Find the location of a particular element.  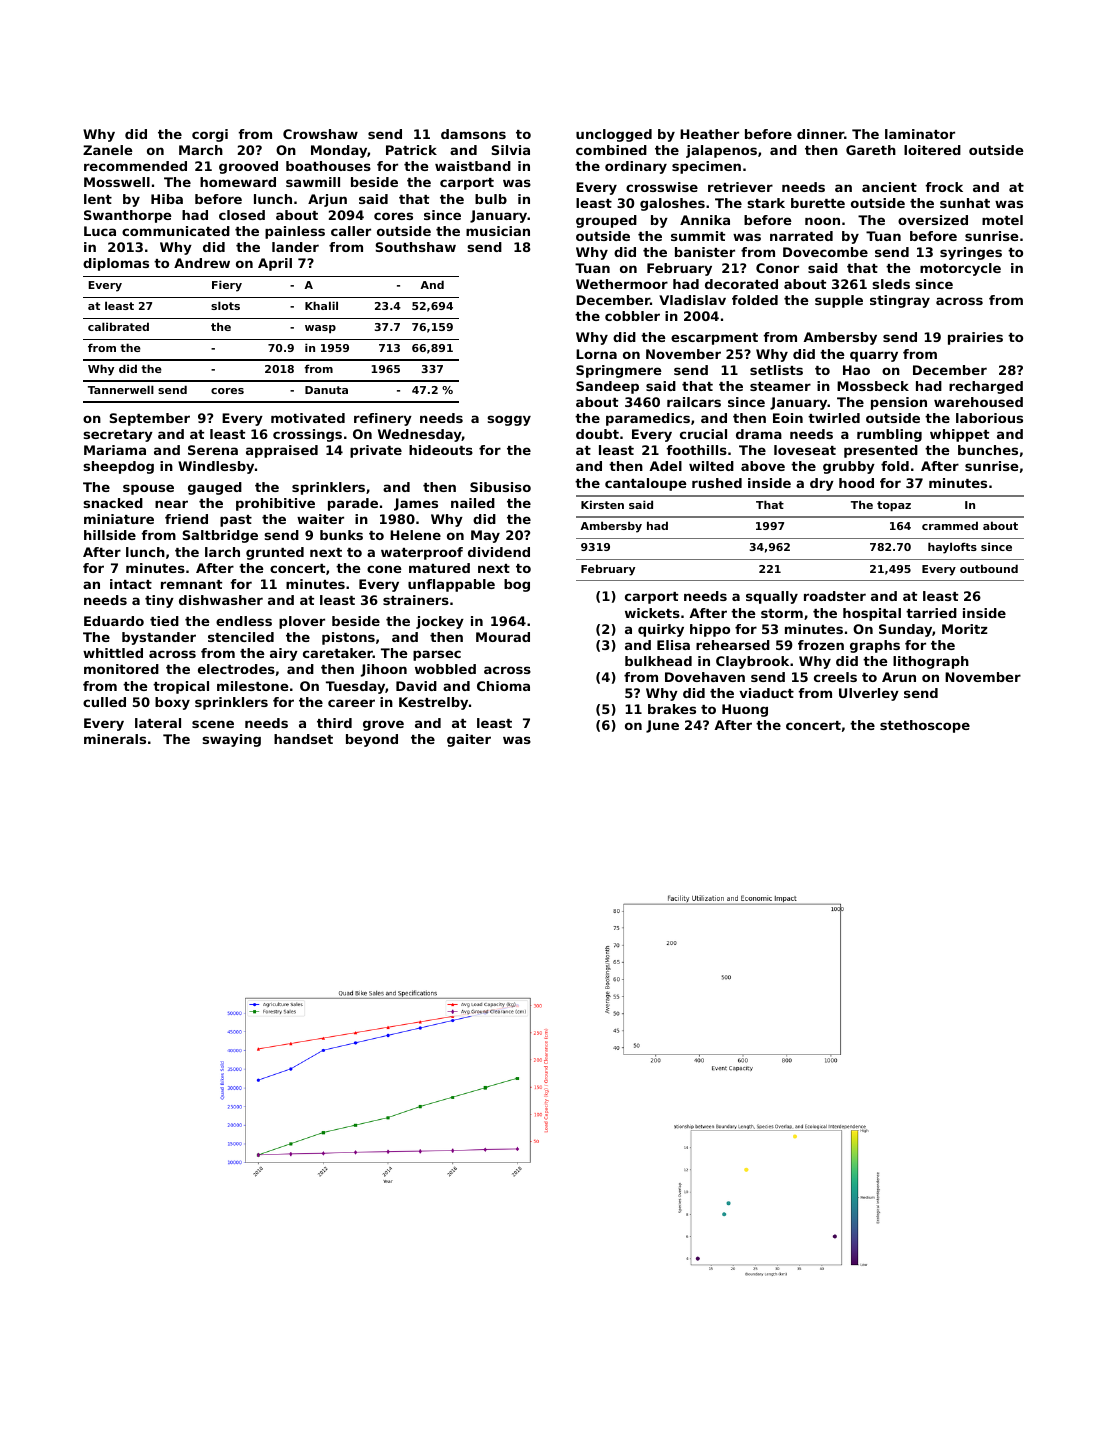

Chioma is located at coordinates (503, 686).
